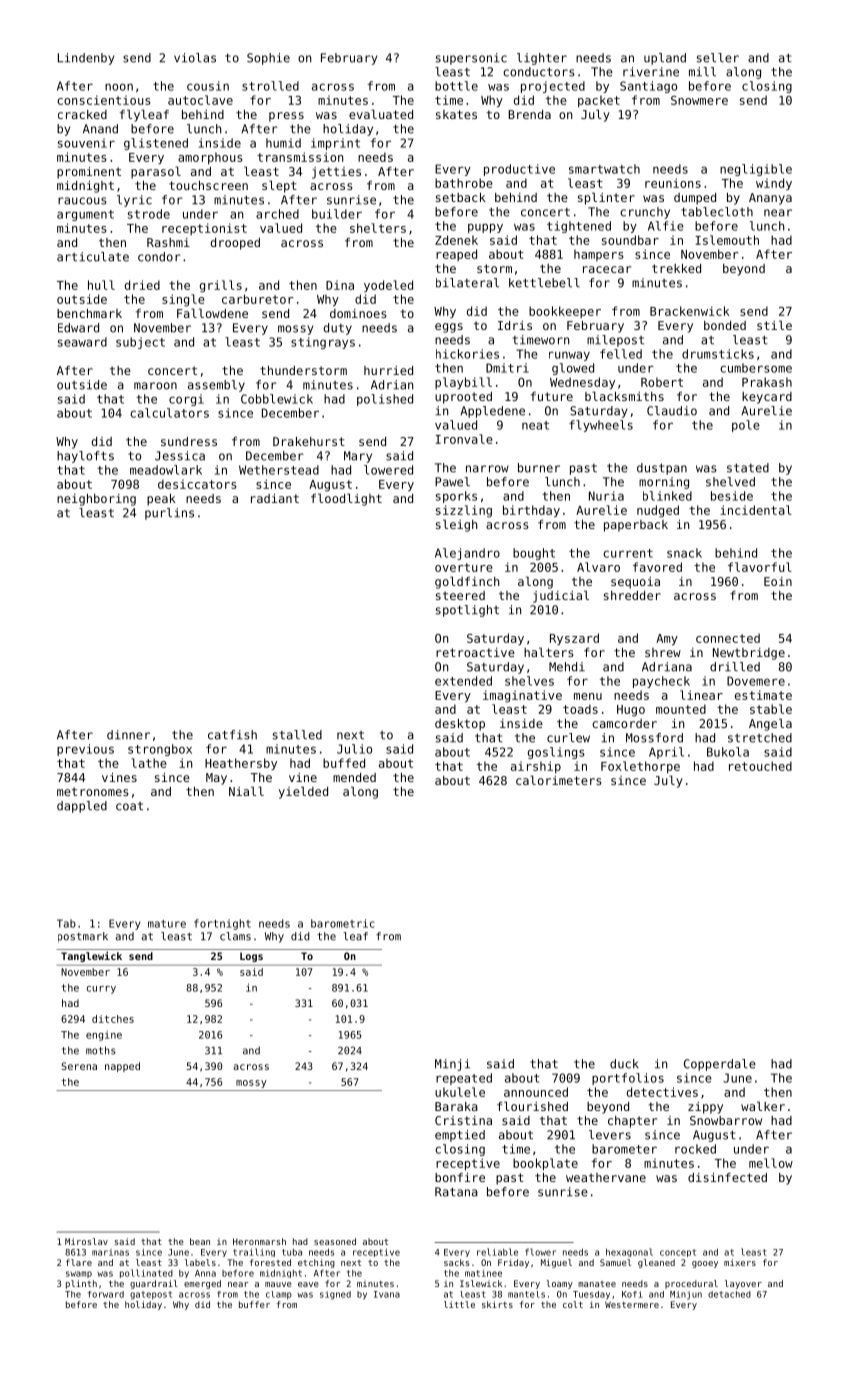 The width and height of the screenshot is (849, 1400). What do you see at coordinates (86, 59) in the screenshot?
I see `Lindenby` at bounding box center [86, 59].
